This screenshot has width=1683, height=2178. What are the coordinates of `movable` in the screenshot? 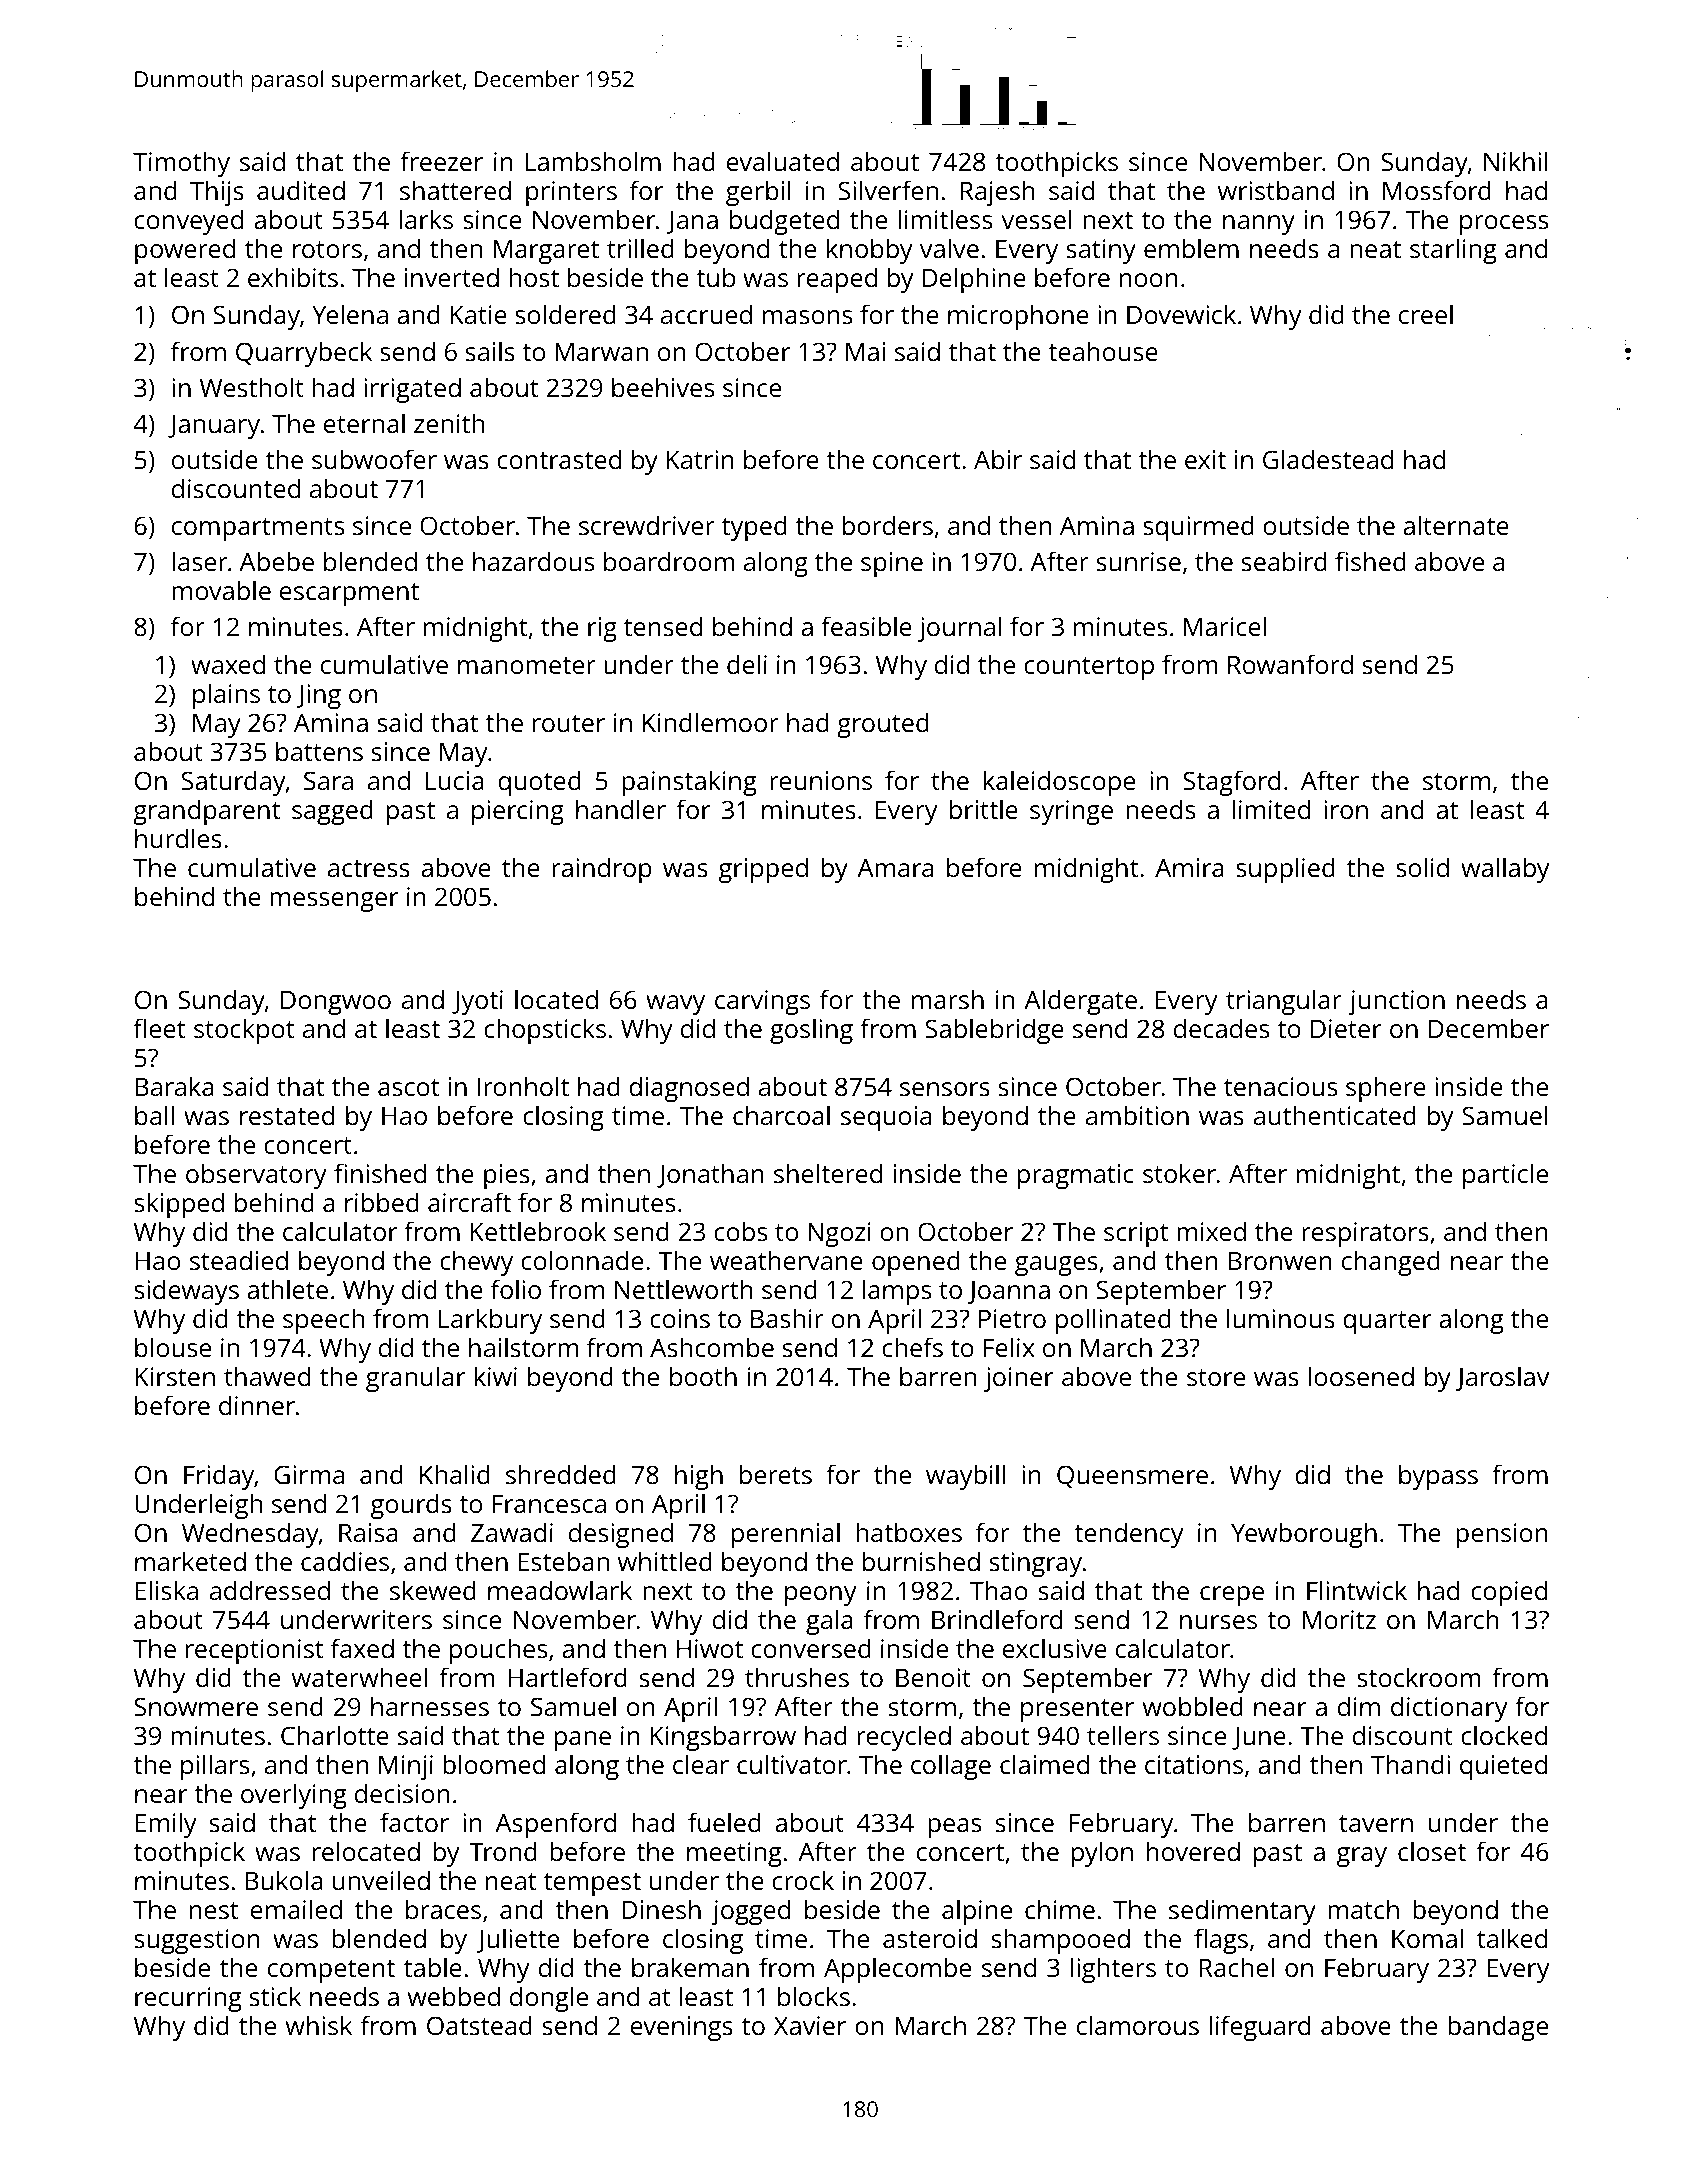 It's located at (221, 590).
